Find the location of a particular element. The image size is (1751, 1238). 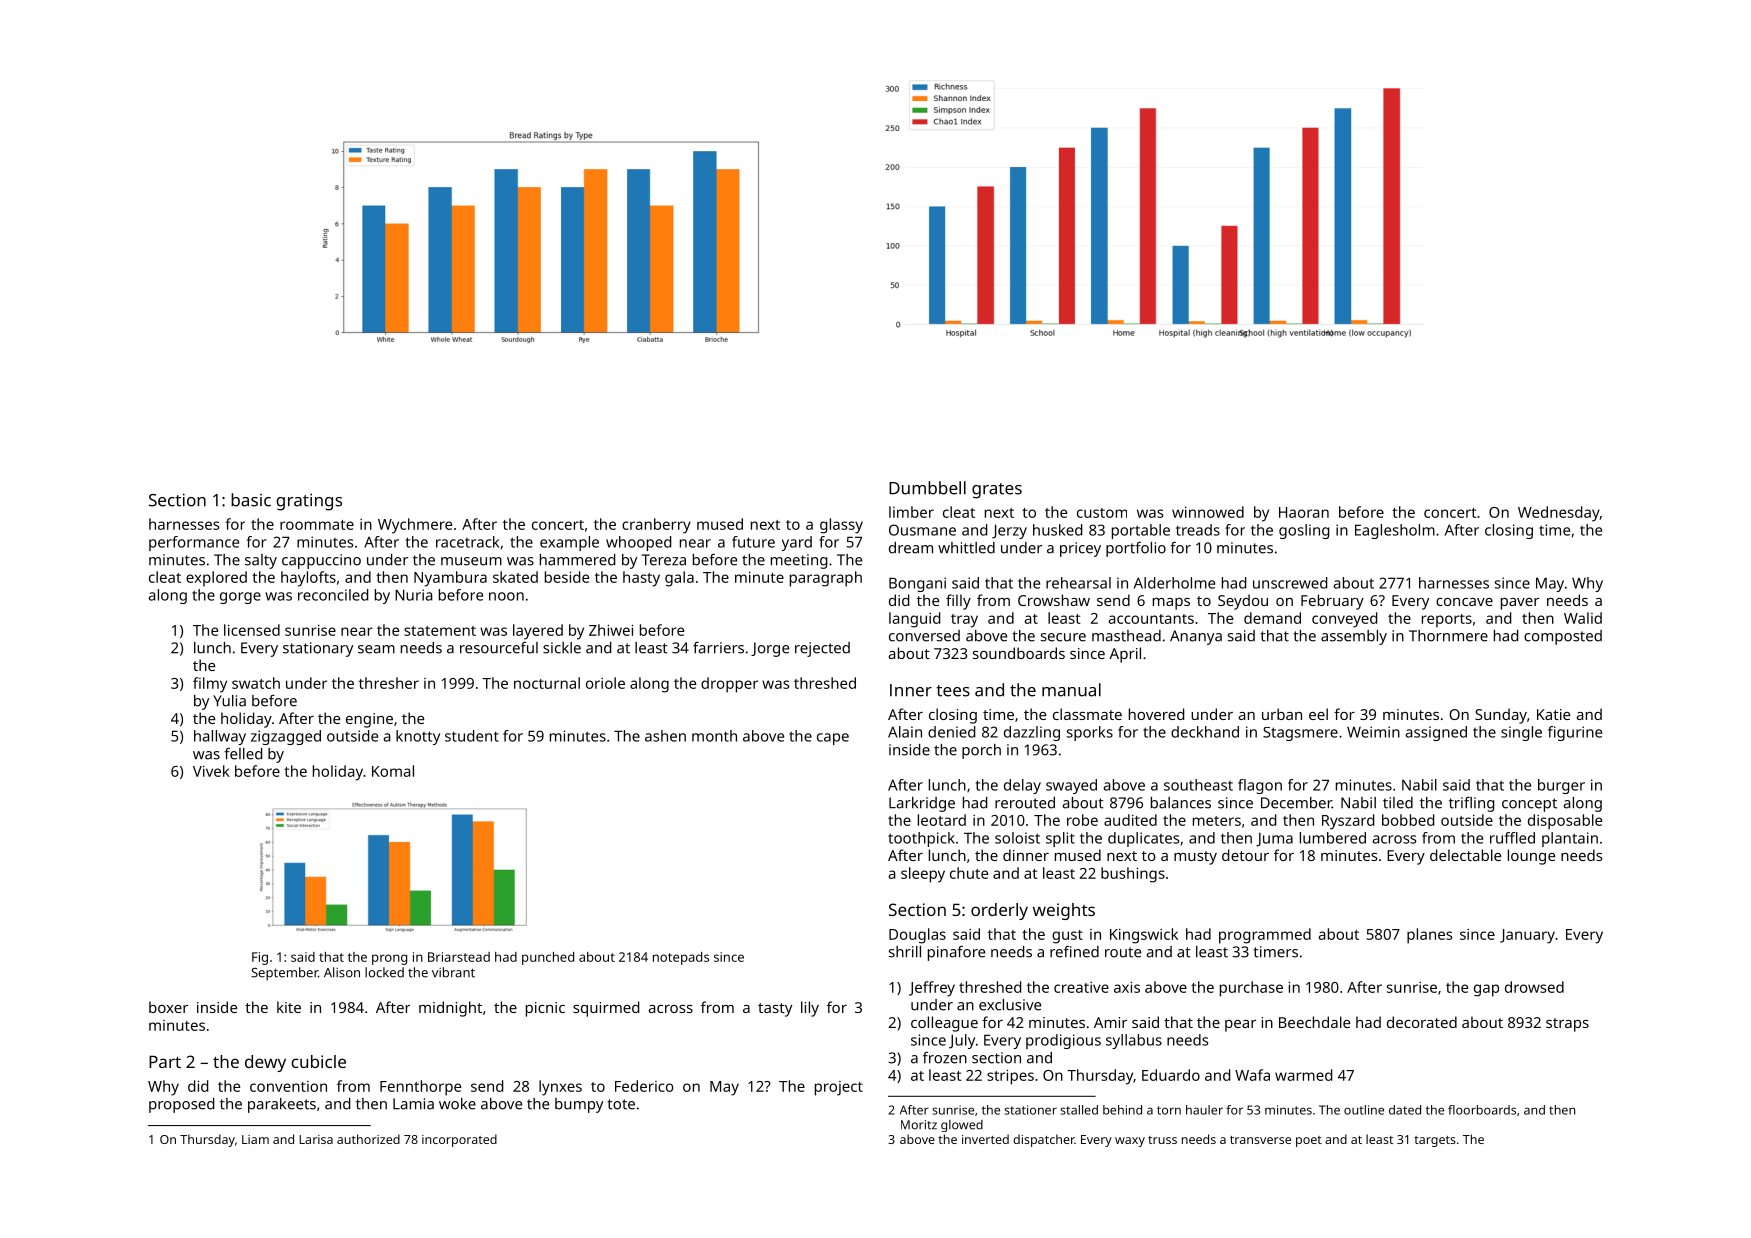

basic is located at coordinates (251, 500).
